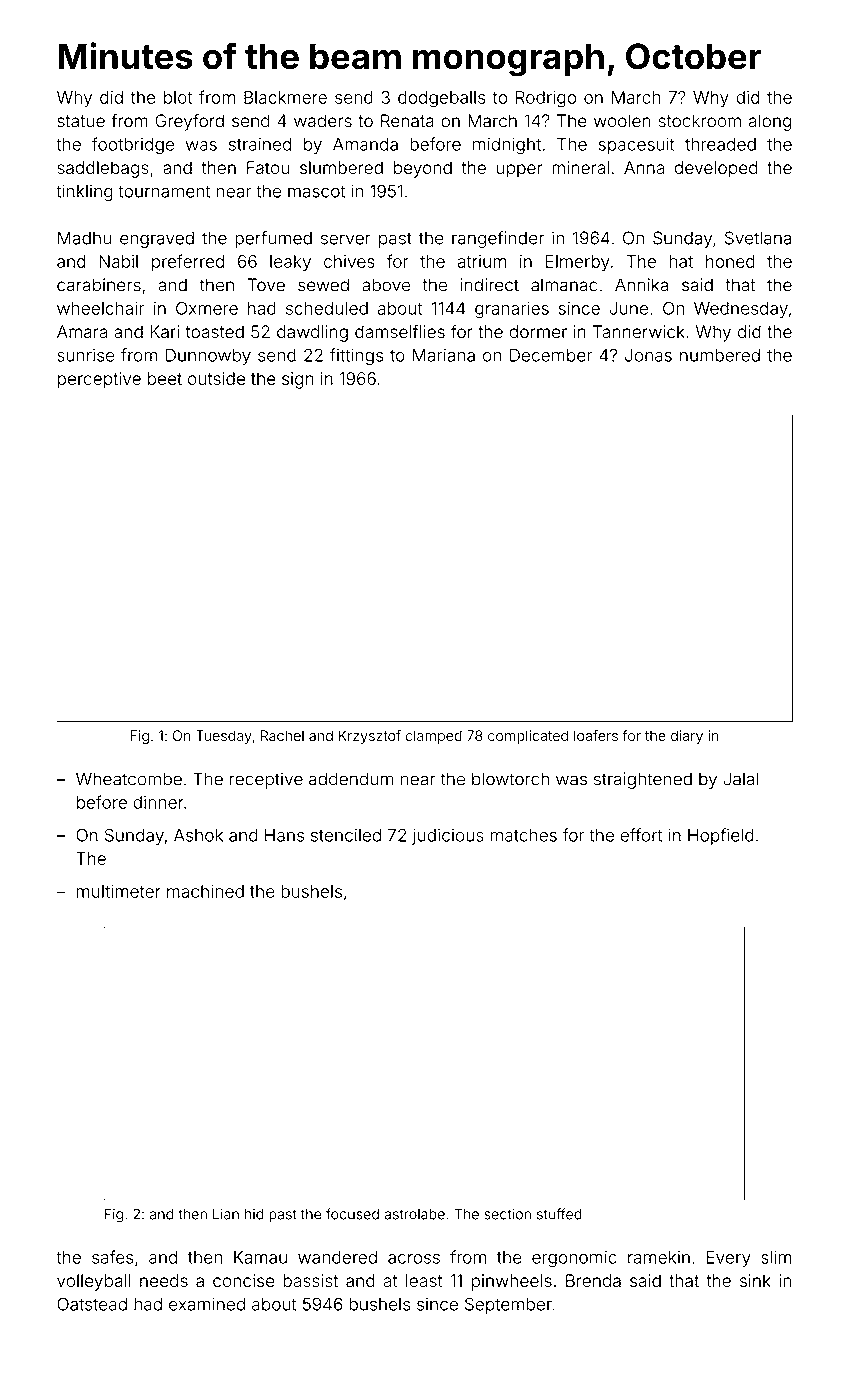 Image resolution: width=849 pixels, height=1400 pixels. What do you see at coordinates (165, 378) in the screenshot?
I see `beet` at bounding box center [165, 378].
